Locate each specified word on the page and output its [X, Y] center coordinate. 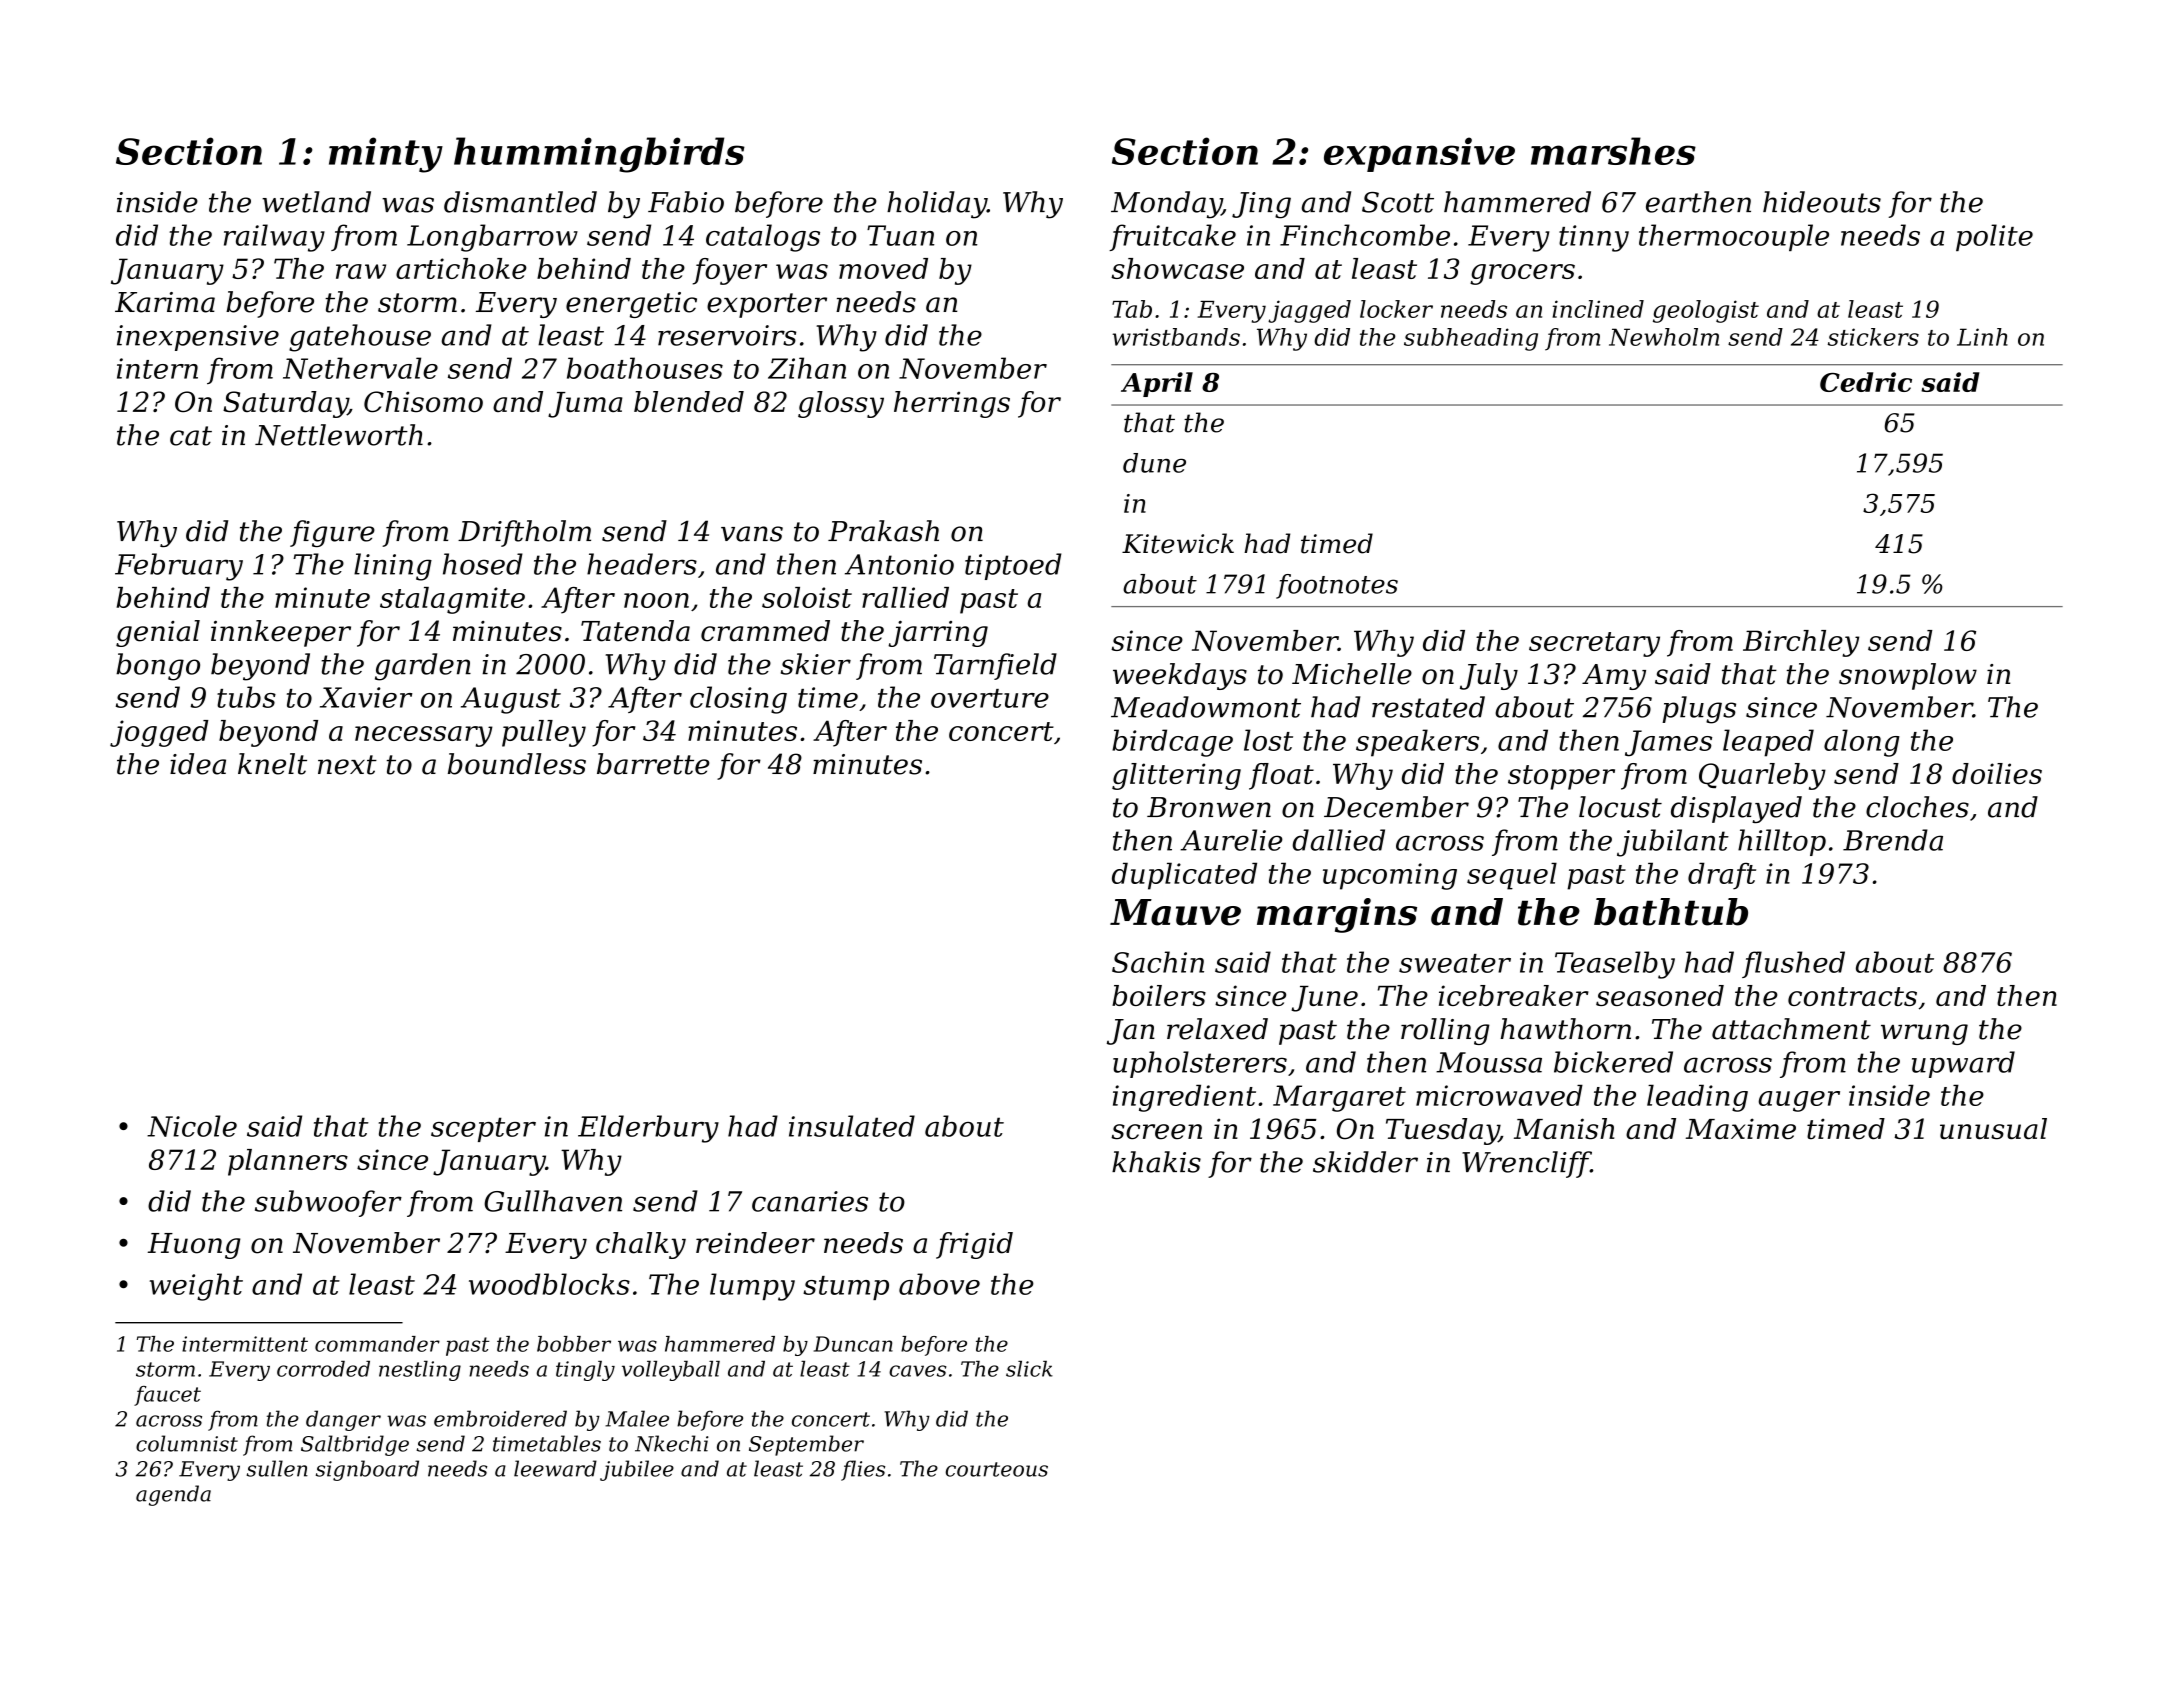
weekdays [1180, 676]
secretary [1594, 644]
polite [1994, 237]
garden [423, 667]
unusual [1993, 1129]
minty [386, 155]
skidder [1365, 1162]
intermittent [245, 1344]
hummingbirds [599, 155]
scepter [483, 1129]
